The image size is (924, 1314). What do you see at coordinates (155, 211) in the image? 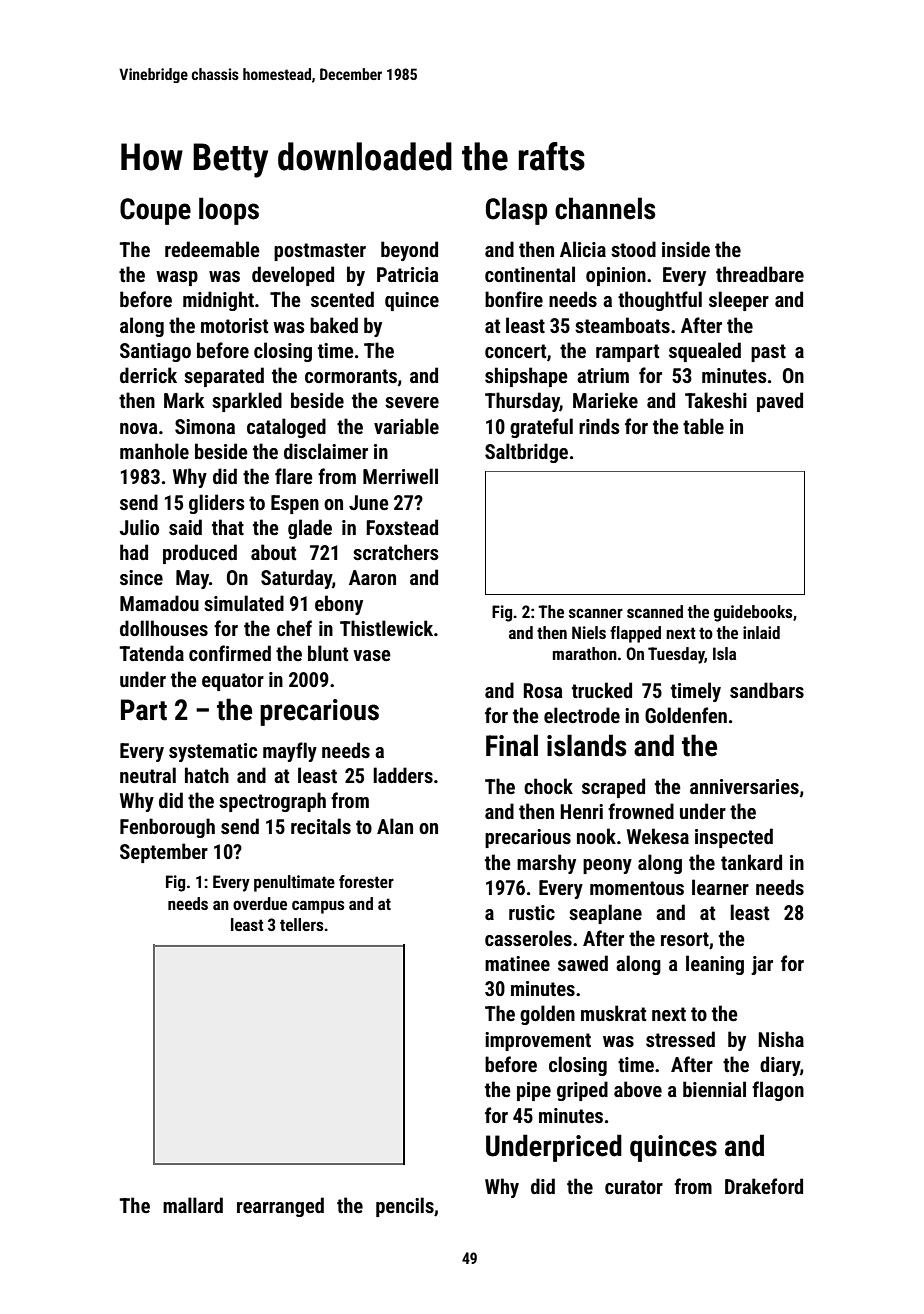
I see `Coupe` at bounding box center [155, 211].
